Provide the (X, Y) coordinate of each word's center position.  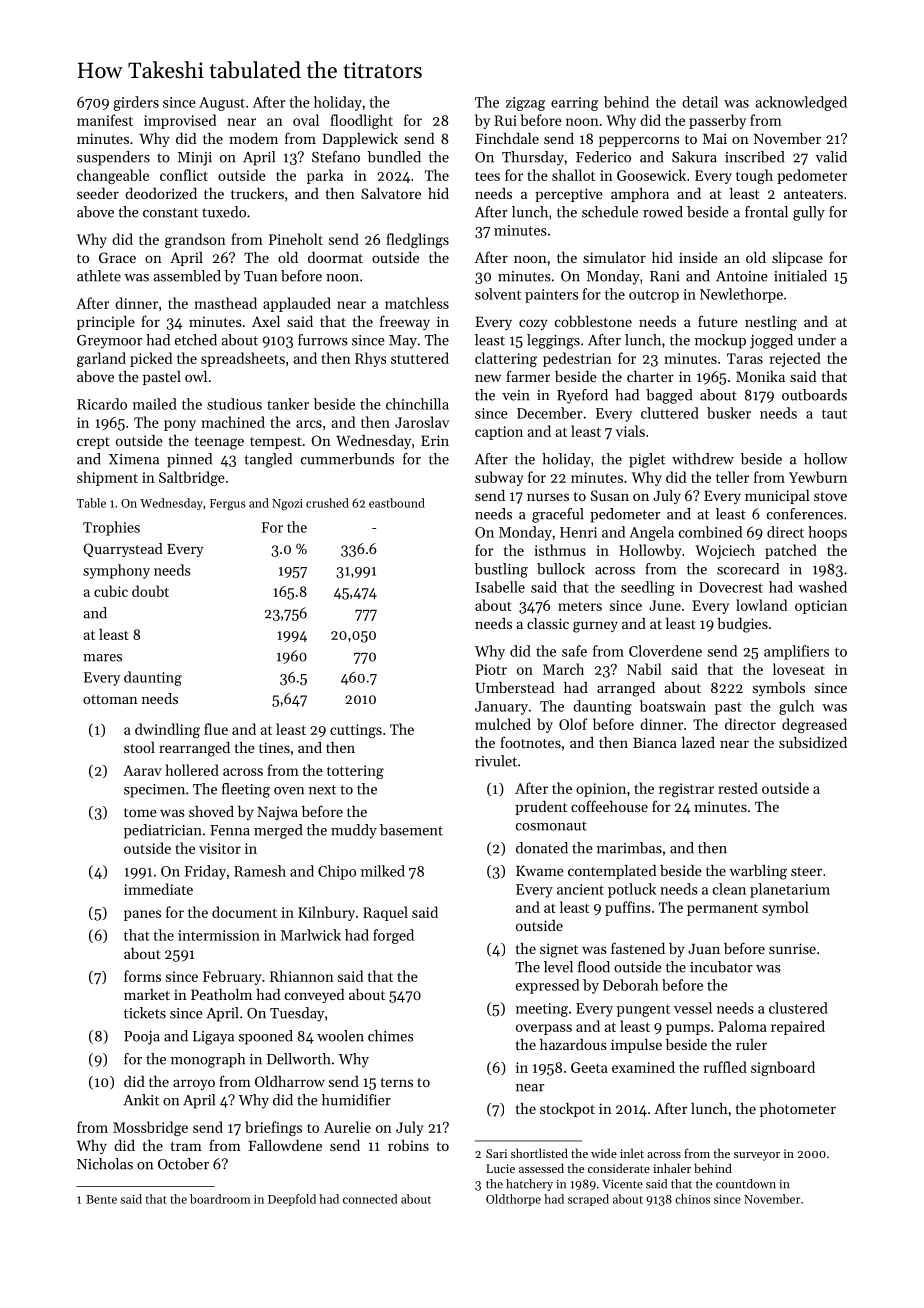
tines (274, 747)
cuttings (356, 731)
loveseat (799, 669)
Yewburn (818, 477)
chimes (390, 1036)
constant (170, 213)
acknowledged (801, 103)
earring (574, 104)
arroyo (194, 1084)
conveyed (314, 996)
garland (101, 359)
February (232, 977)
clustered (798, 1008)
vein (516, 395)
